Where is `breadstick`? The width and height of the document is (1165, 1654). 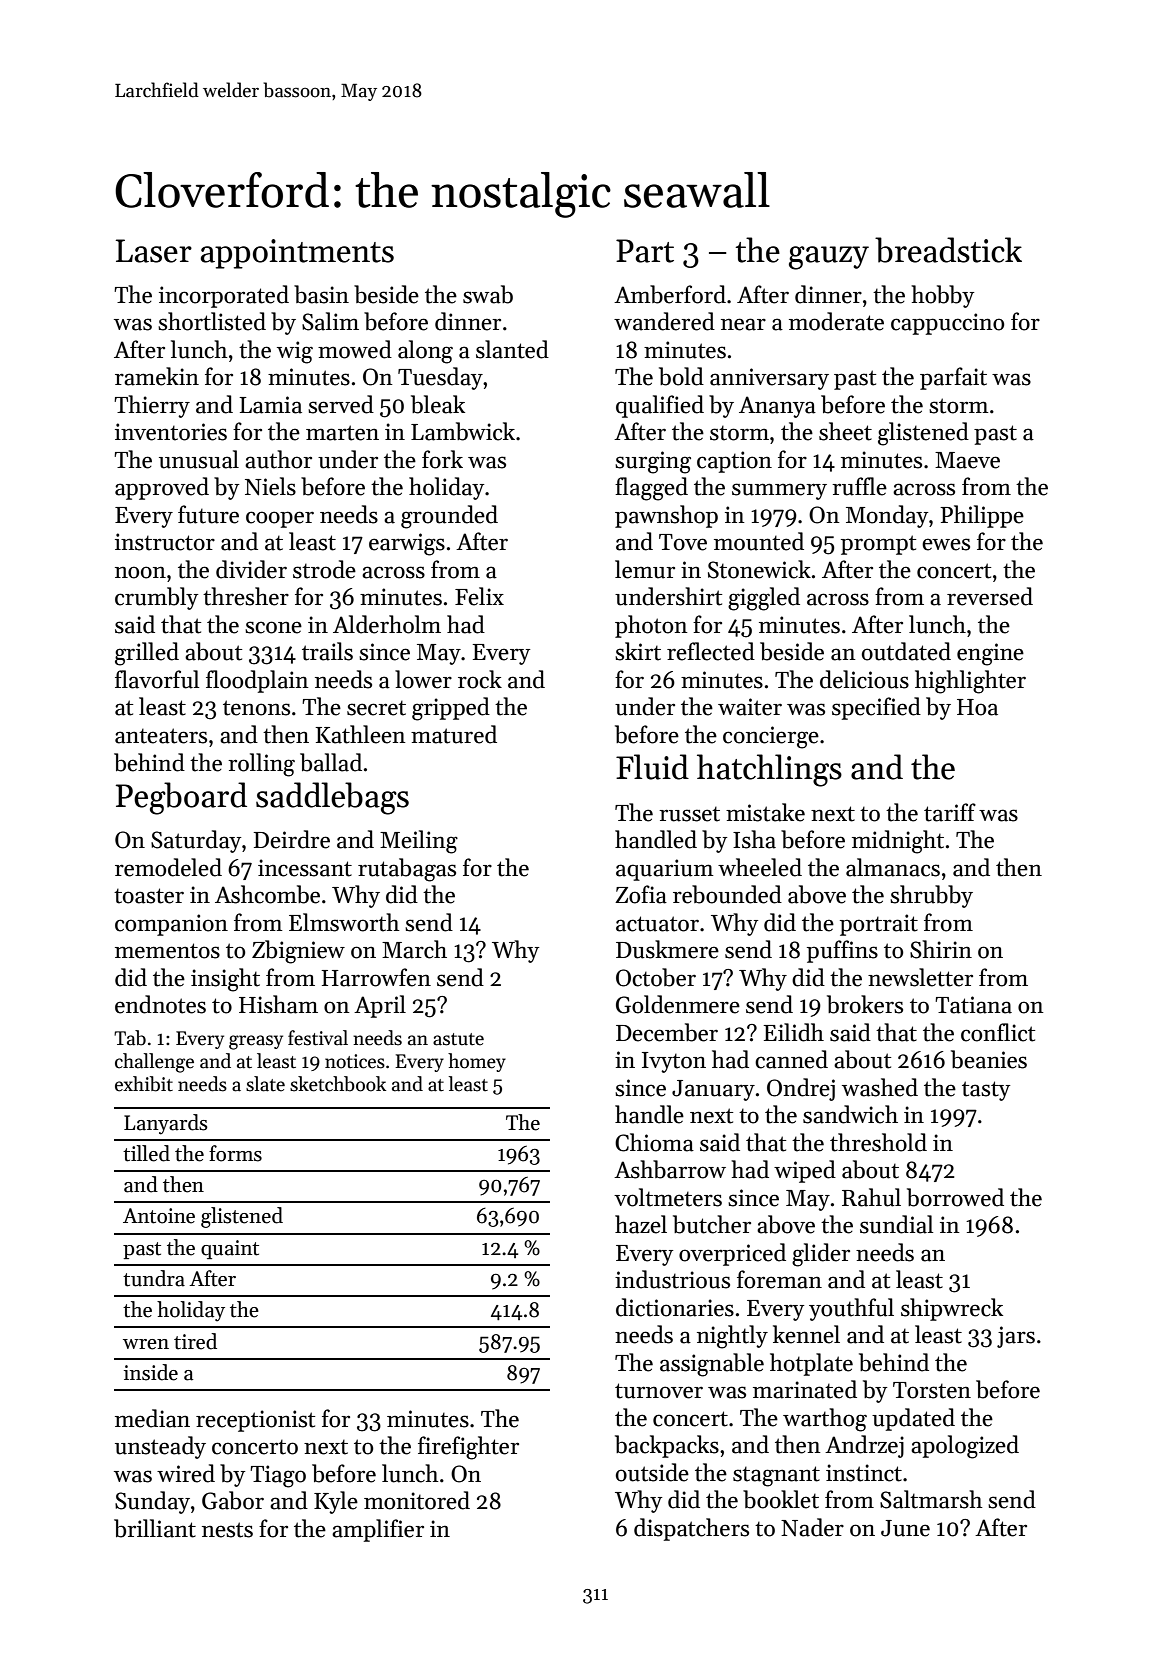 breadstick is located at coordinates (948, 250).
